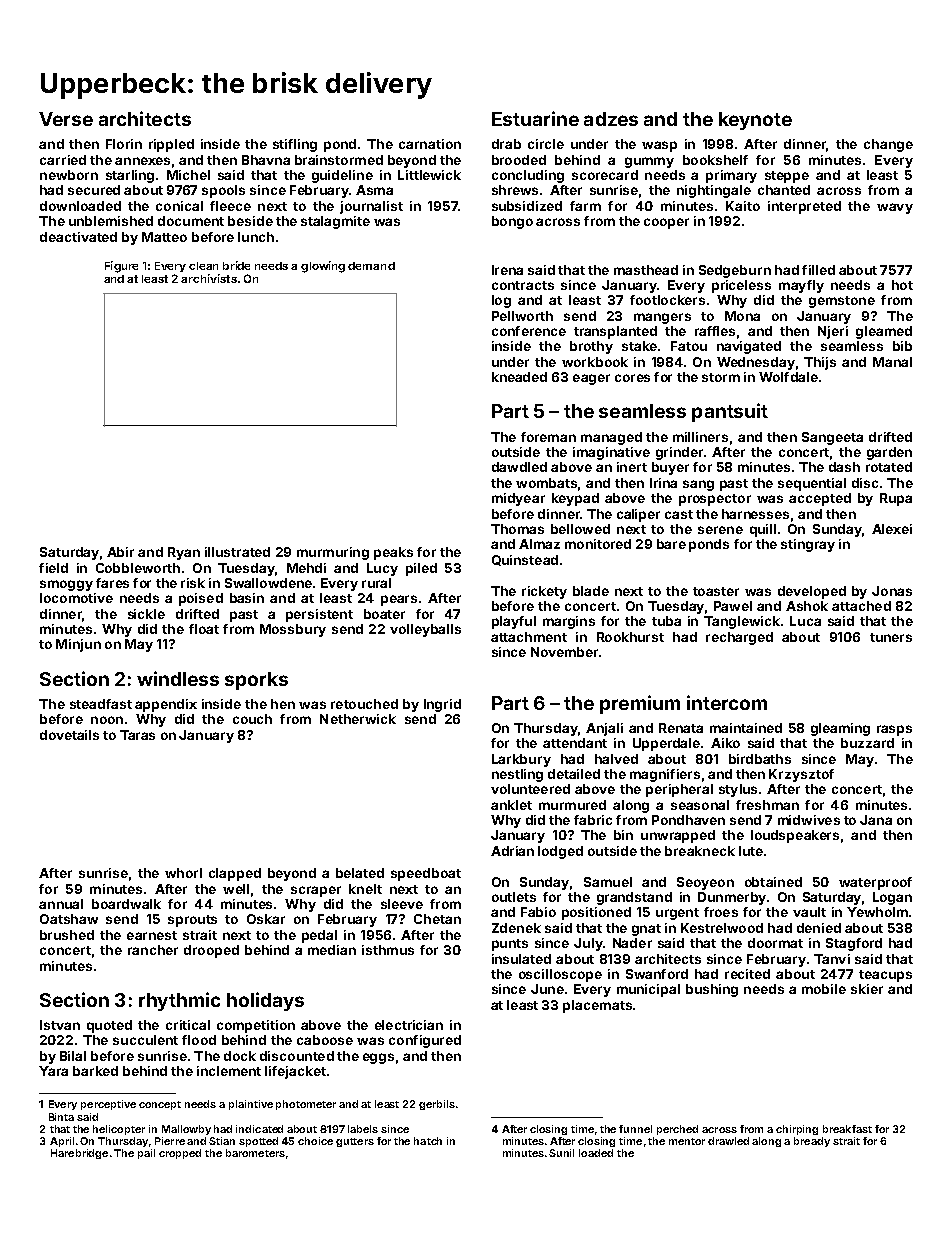  I want to click on Zdenek, so click(516, 928).
